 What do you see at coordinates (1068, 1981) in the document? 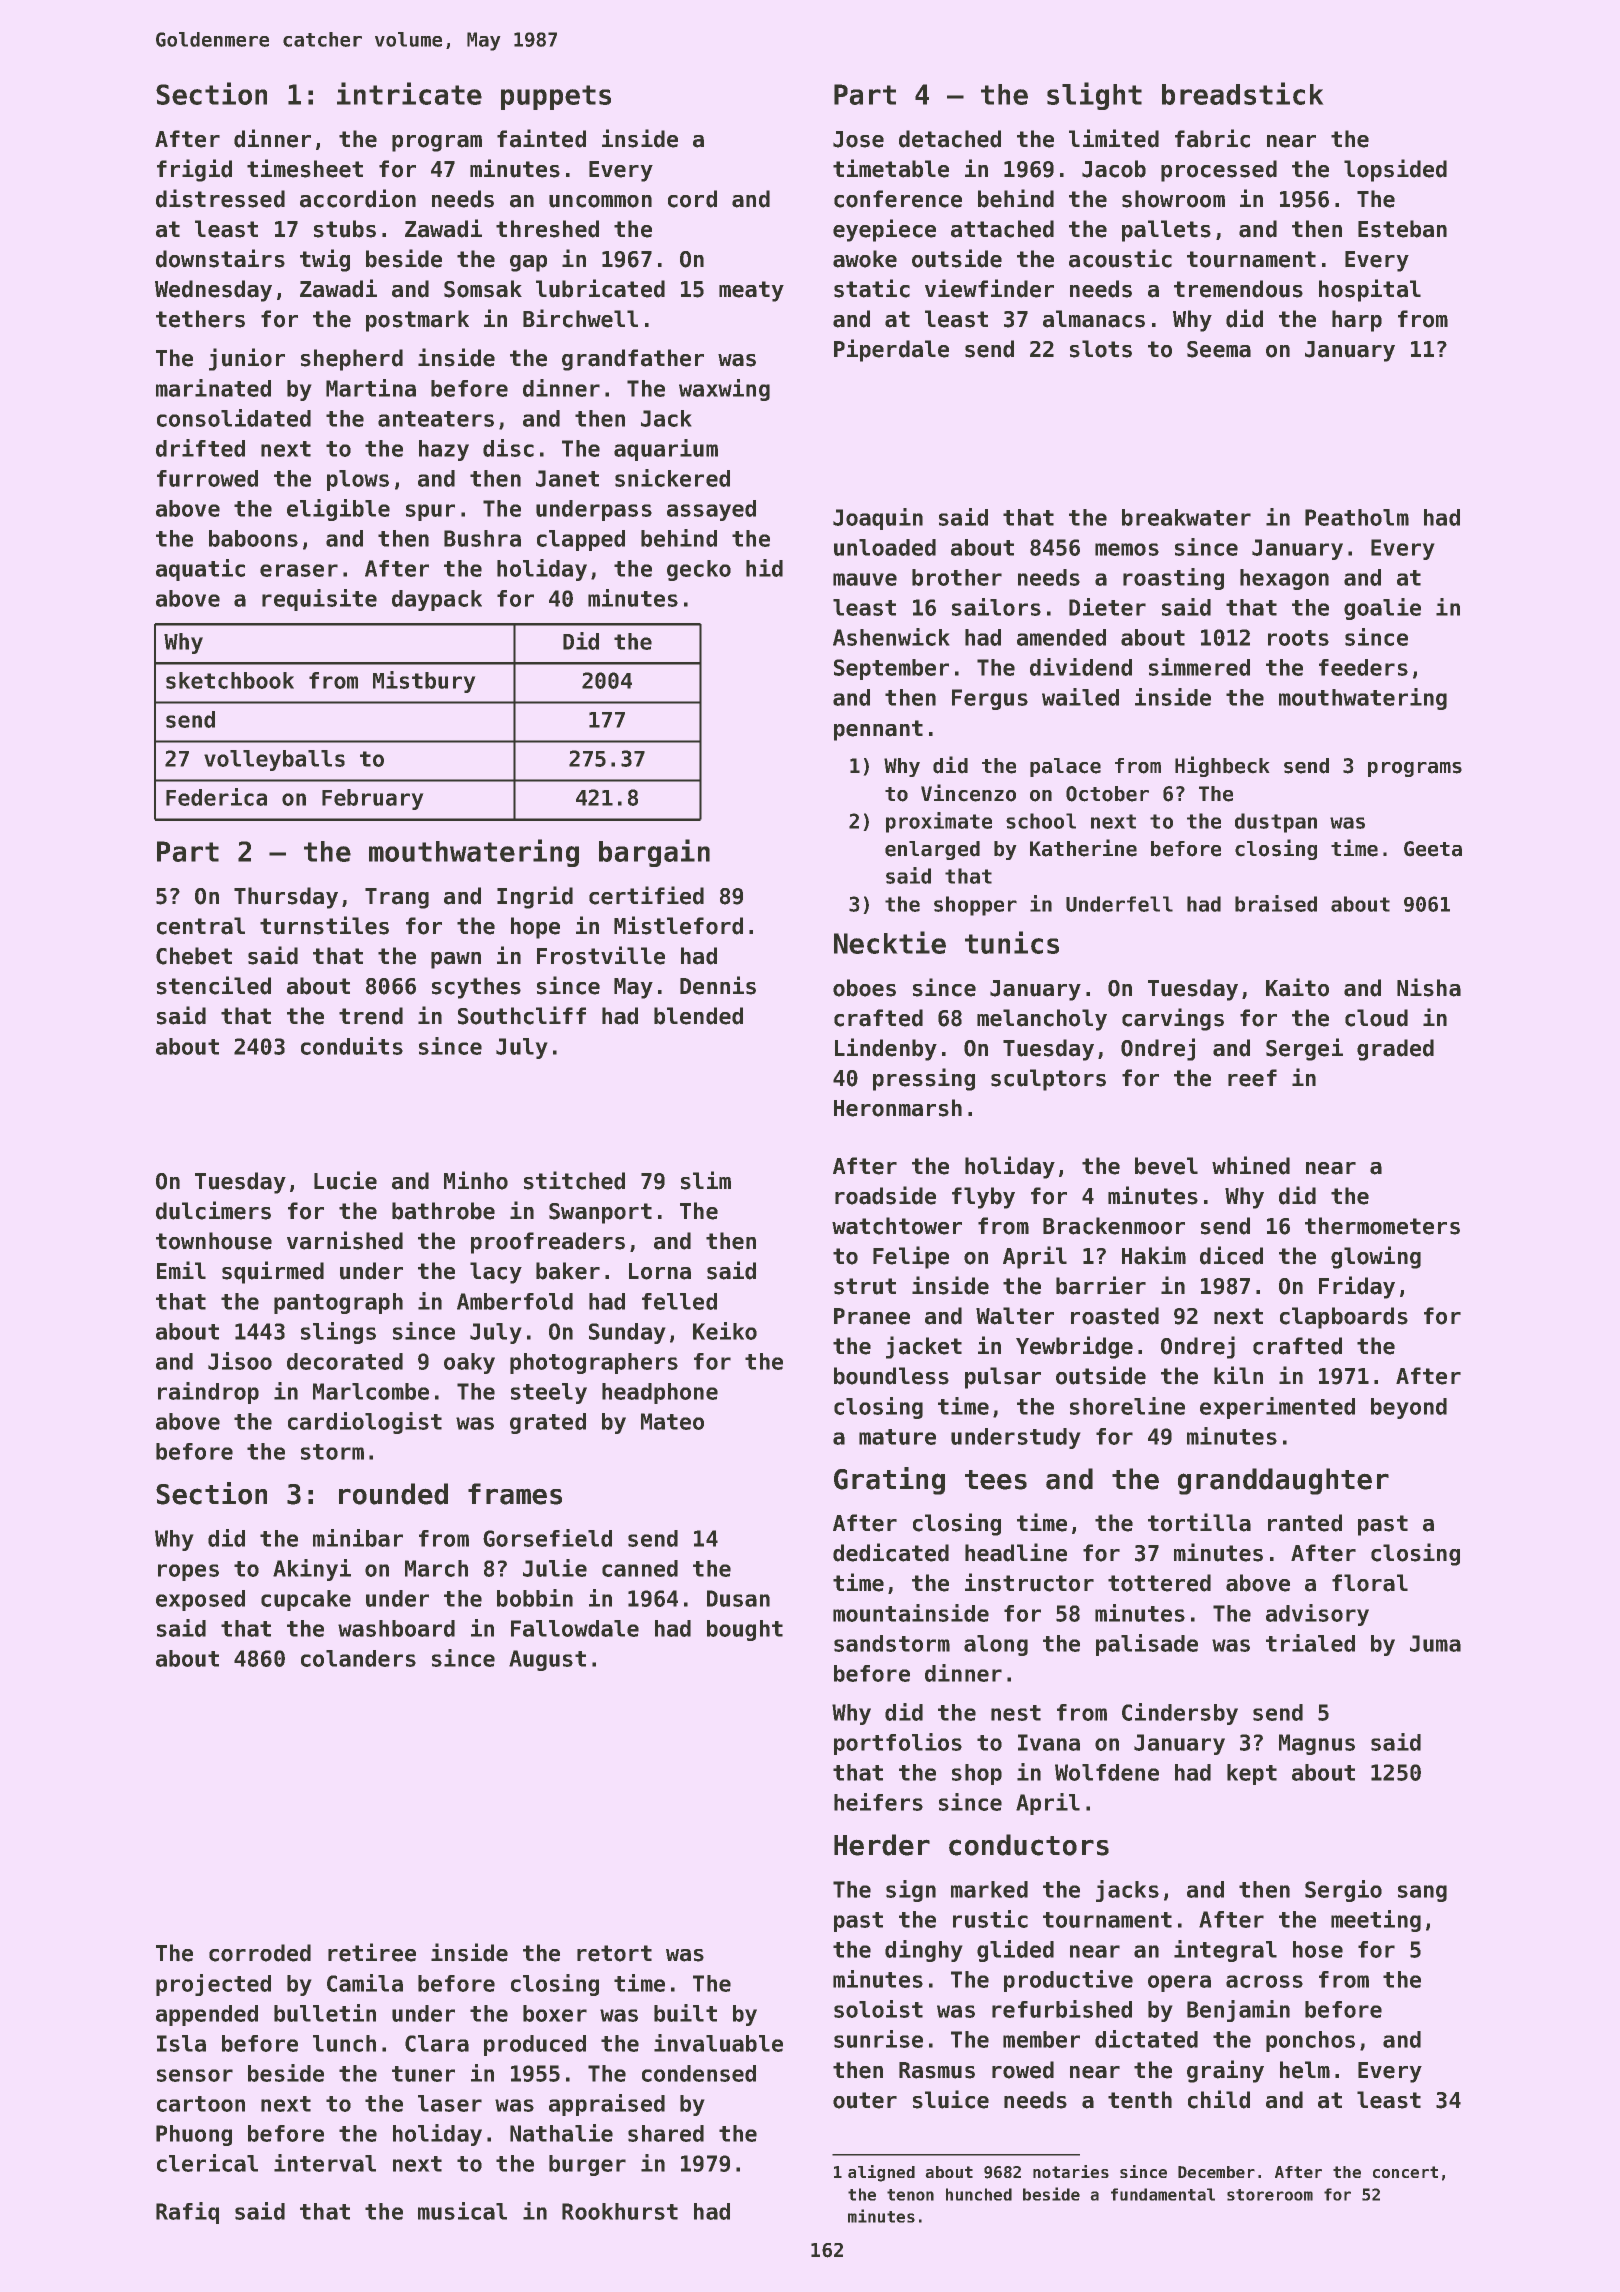
I see `productive` at bounding box center [1068, 1981].
